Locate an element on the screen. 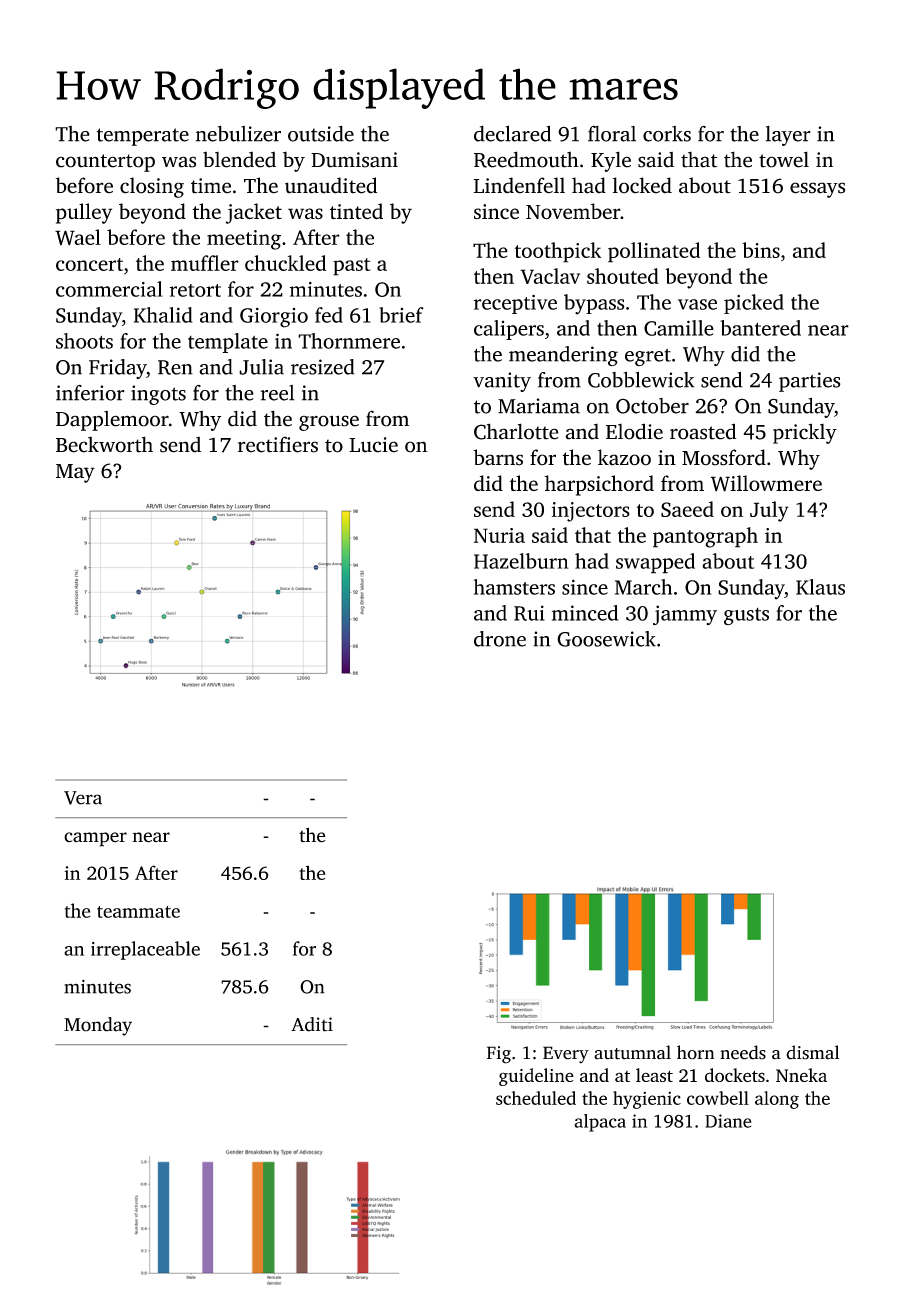 Image resolution: width=908 pixels, height=1316 pixels. corks is located at coordinates (667, 134).
